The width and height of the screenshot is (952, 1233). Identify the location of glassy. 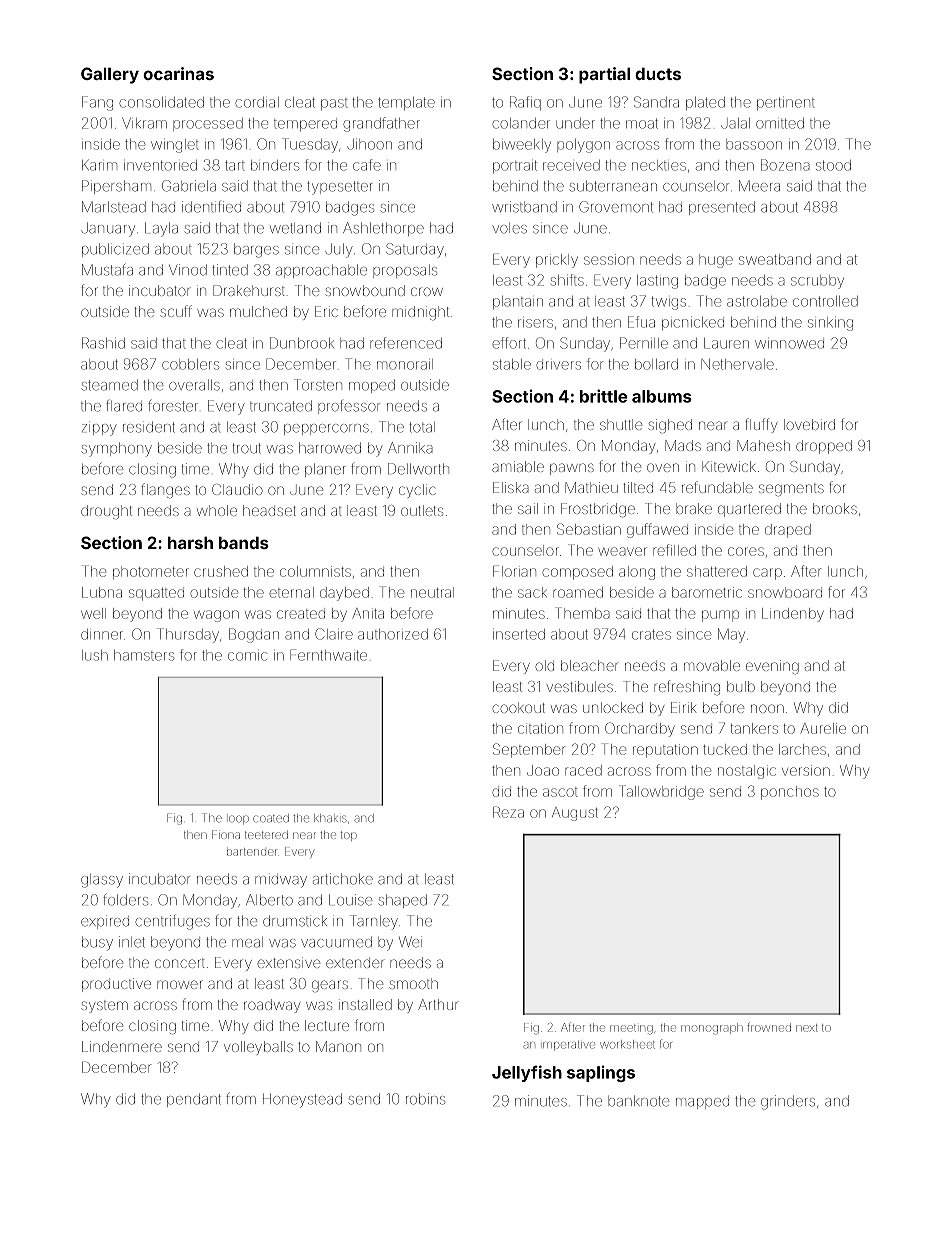
(102, 881).
